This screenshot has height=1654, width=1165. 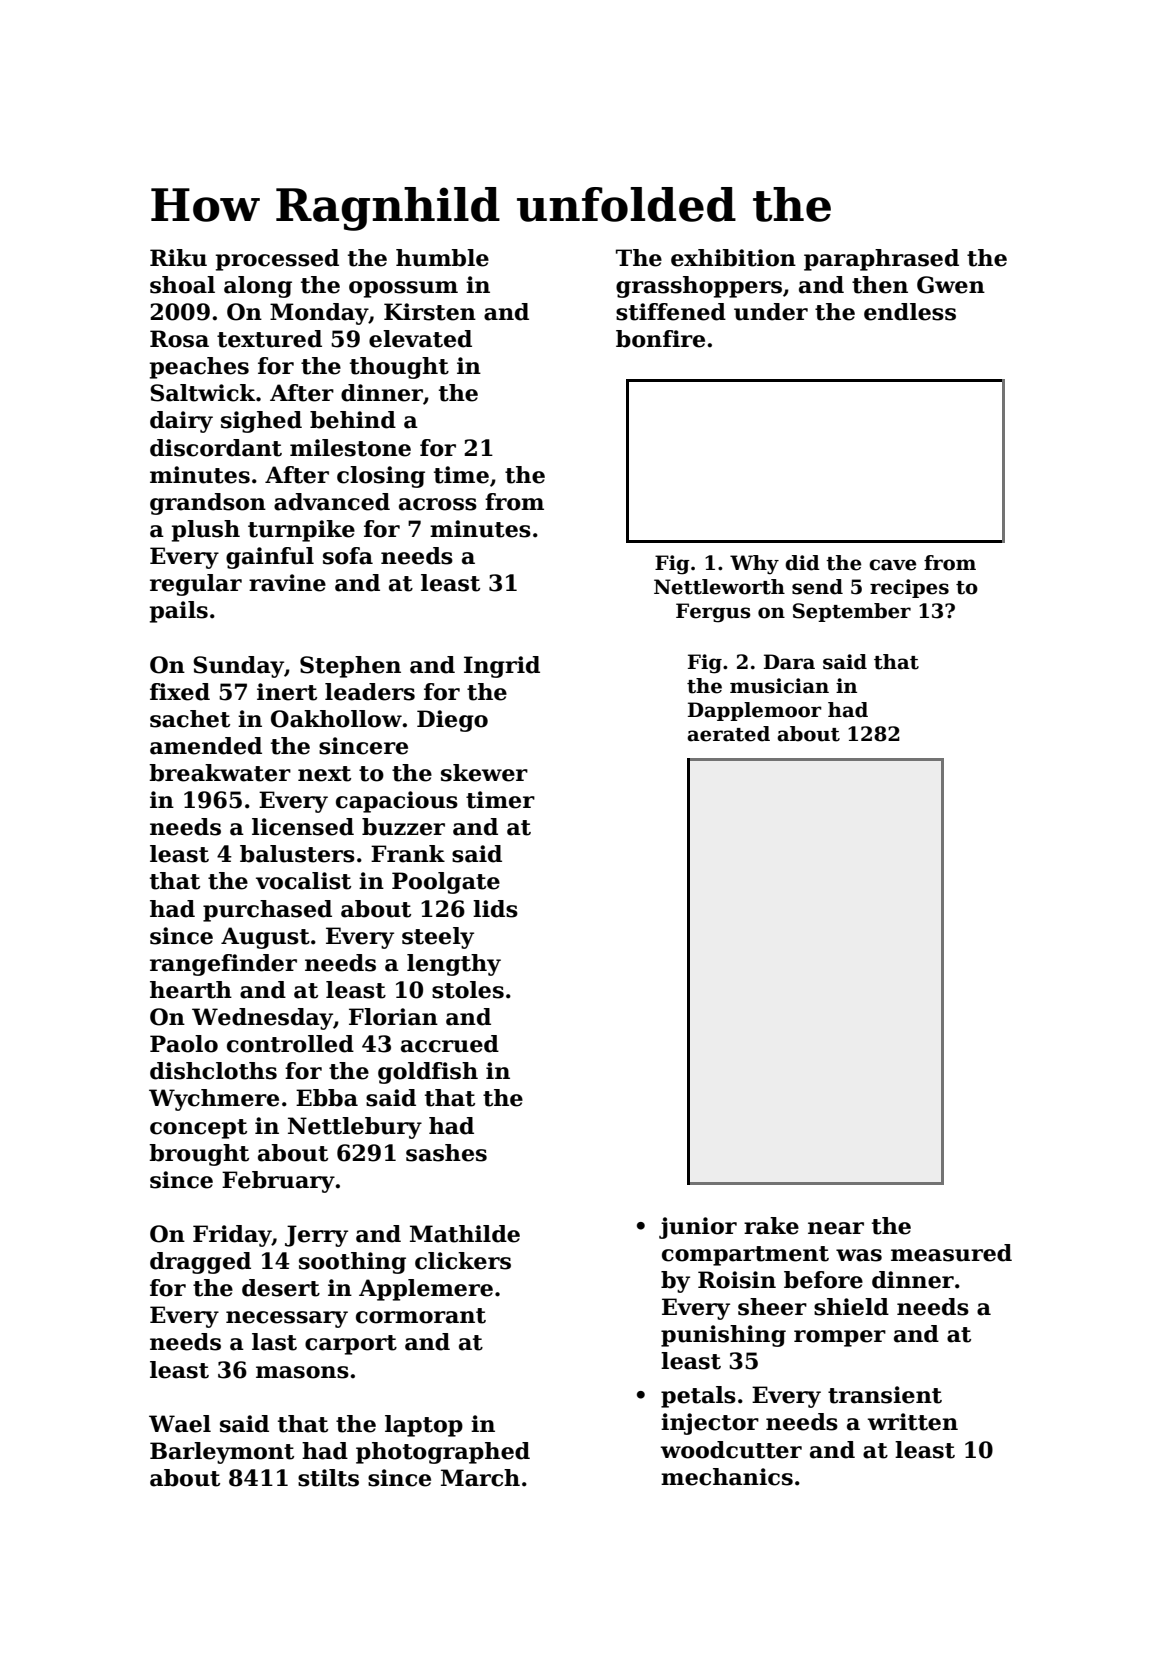 What do you see at coordinates (408, 854) in the screenshot?
I see `Frank` at bounding box center [408, 854].
